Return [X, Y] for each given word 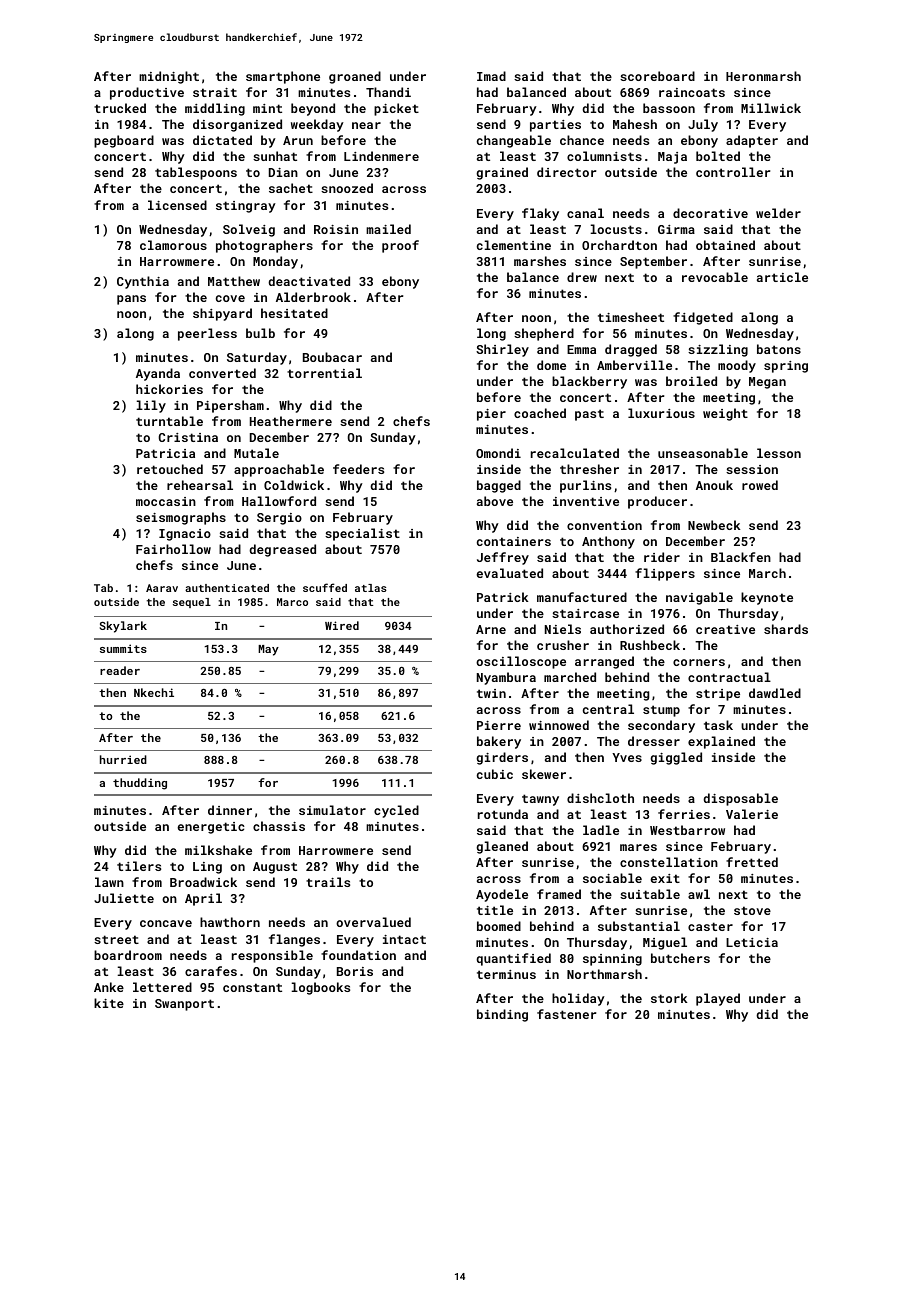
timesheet [631, 317]
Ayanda [158, 374]
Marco [292, 602]
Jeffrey [503, 558]
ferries [684, 814]
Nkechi [154, 692]
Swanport [184, 1005]
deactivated [309, 281]
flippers [665, 574]
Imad [491, 76]
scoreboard [657, 76]
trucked [120, 108]
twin [491, 693]
